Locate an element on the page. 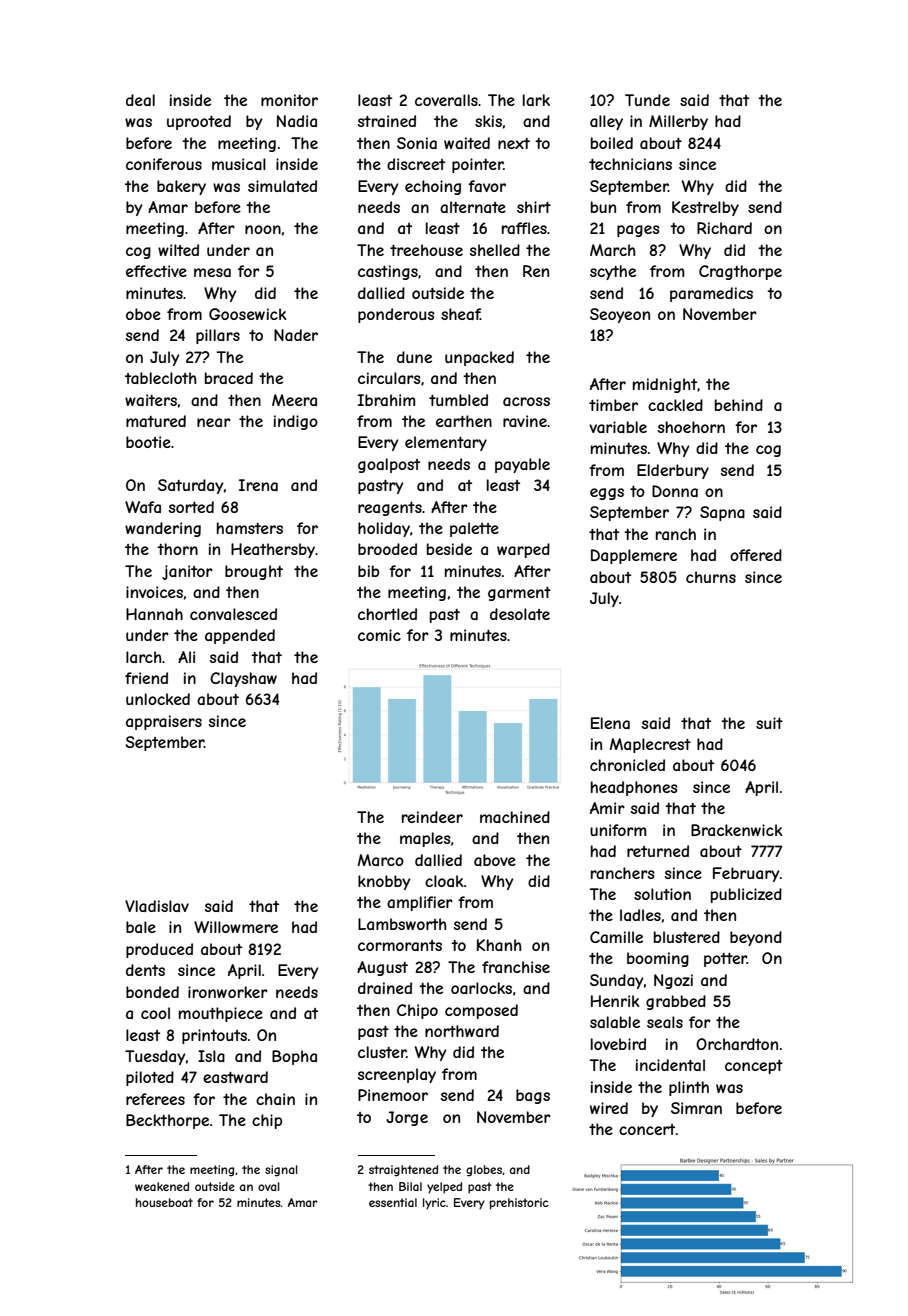 The width and height of the image is (908, 1316). booming is located at coordinates (658, 959).
